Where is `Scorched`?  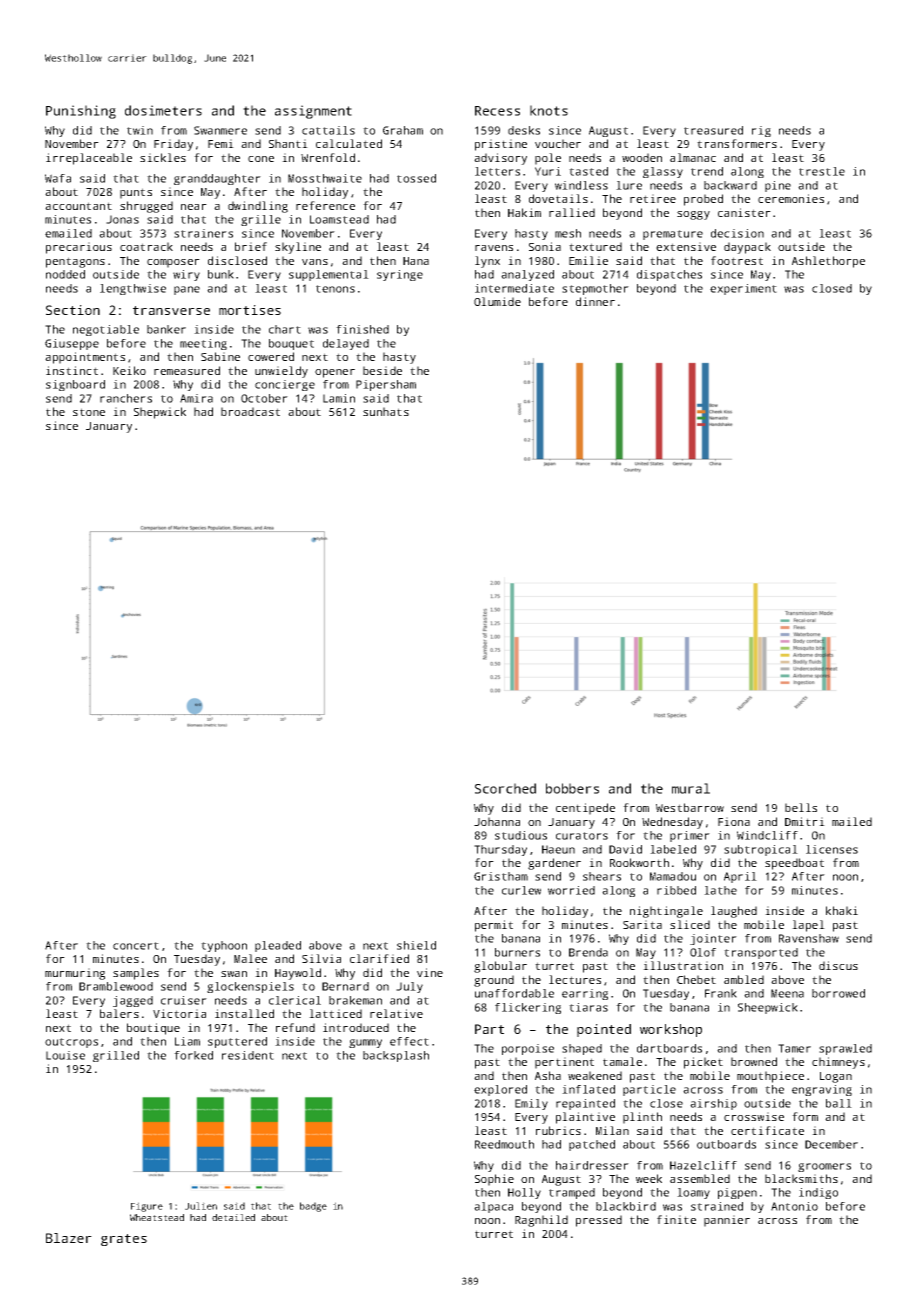
Scorched is located at coordinates (505, 788).
